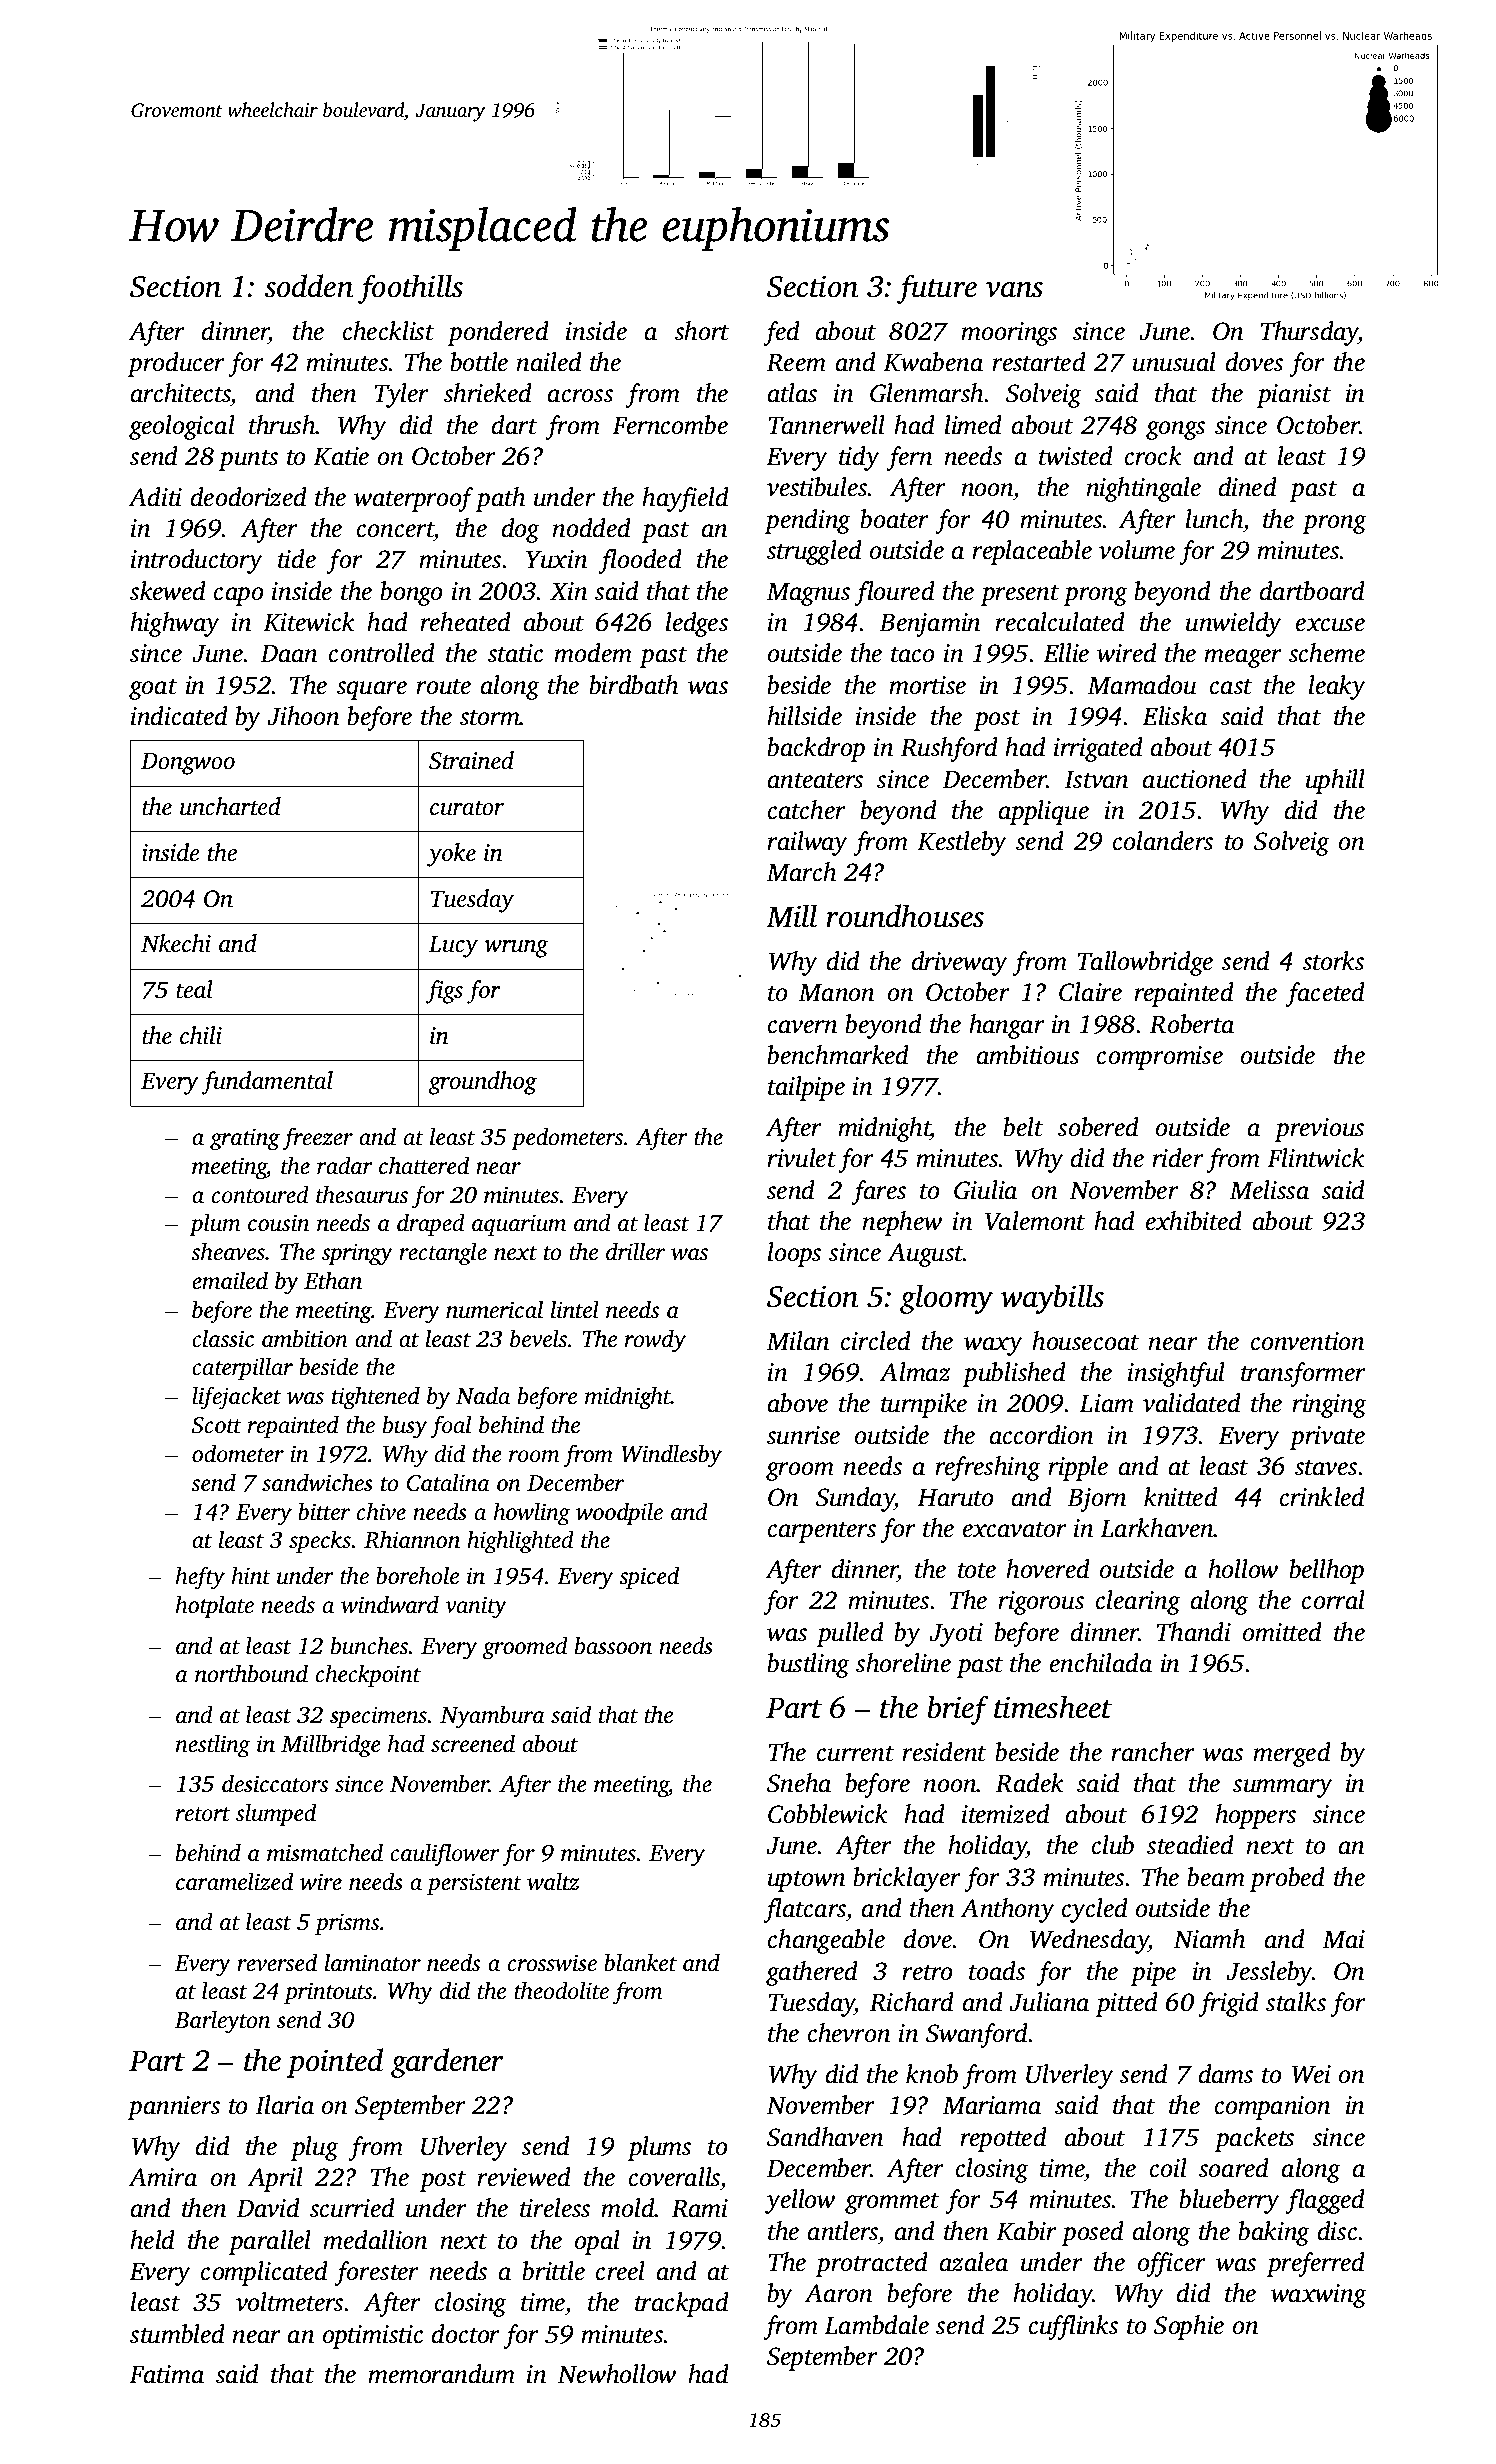  Describe the element at coordinates (410, 289) in the page. I see `foothills` at that location.
